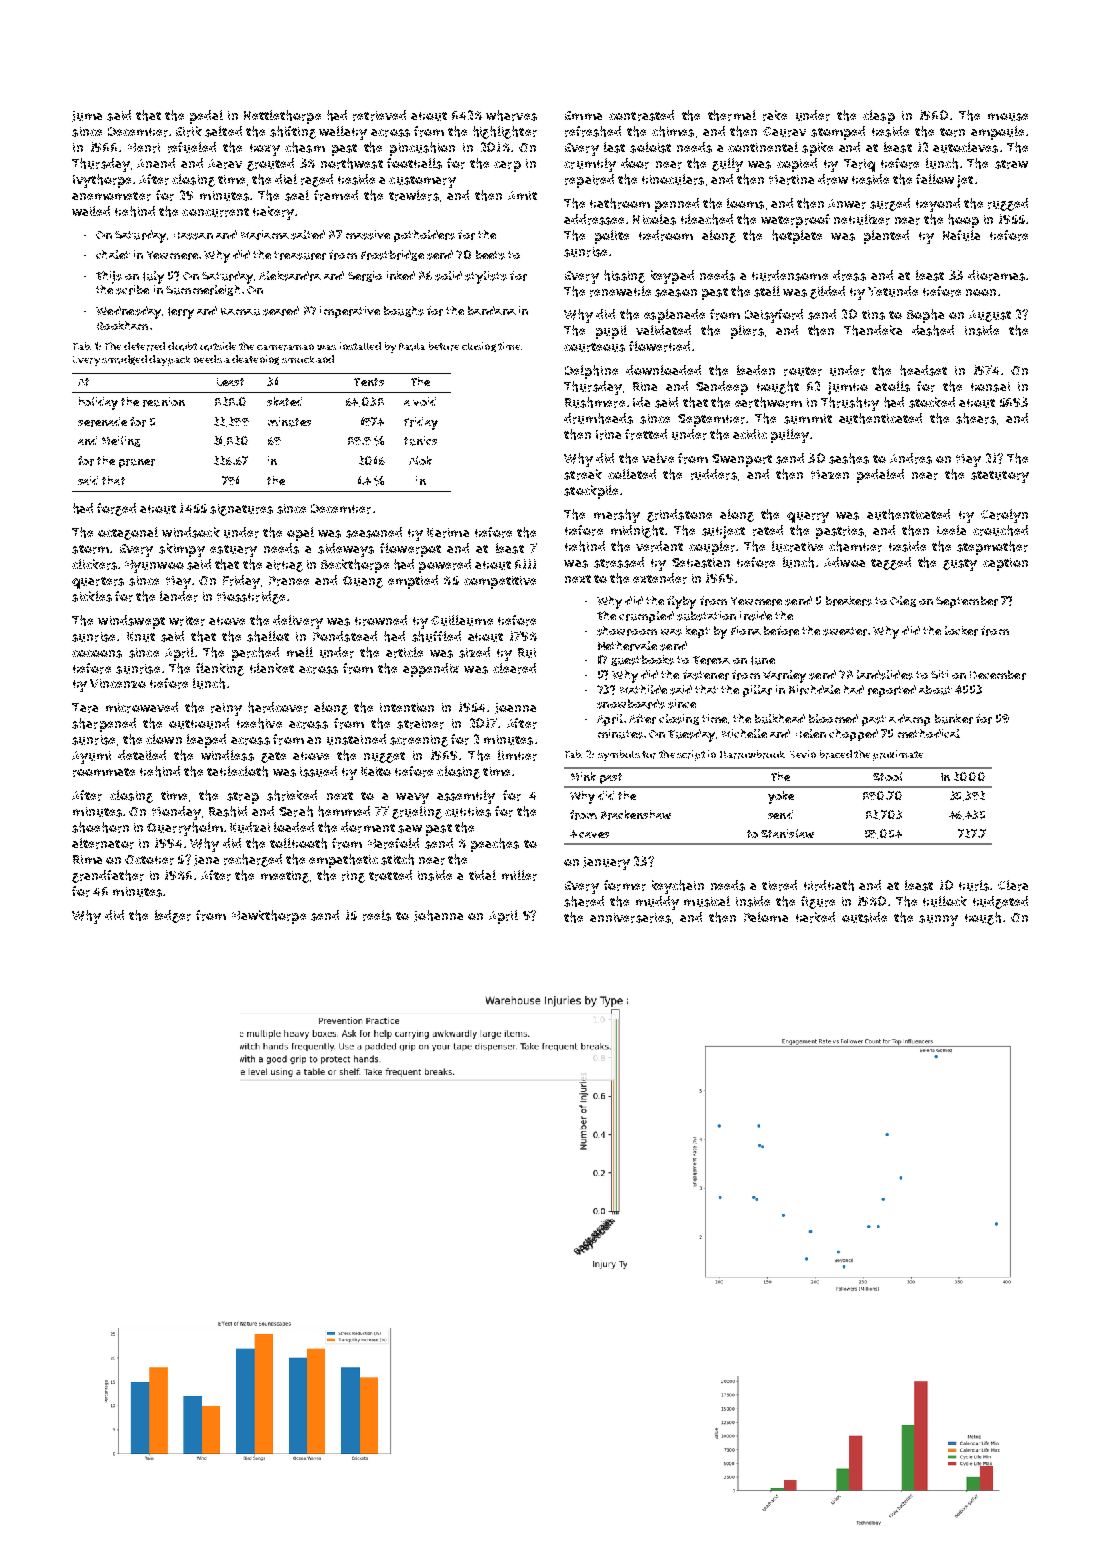  What do you see at coordinates (593, 131) in the screenshot?
I see `refreshed` at bounding box center [593, 131].
